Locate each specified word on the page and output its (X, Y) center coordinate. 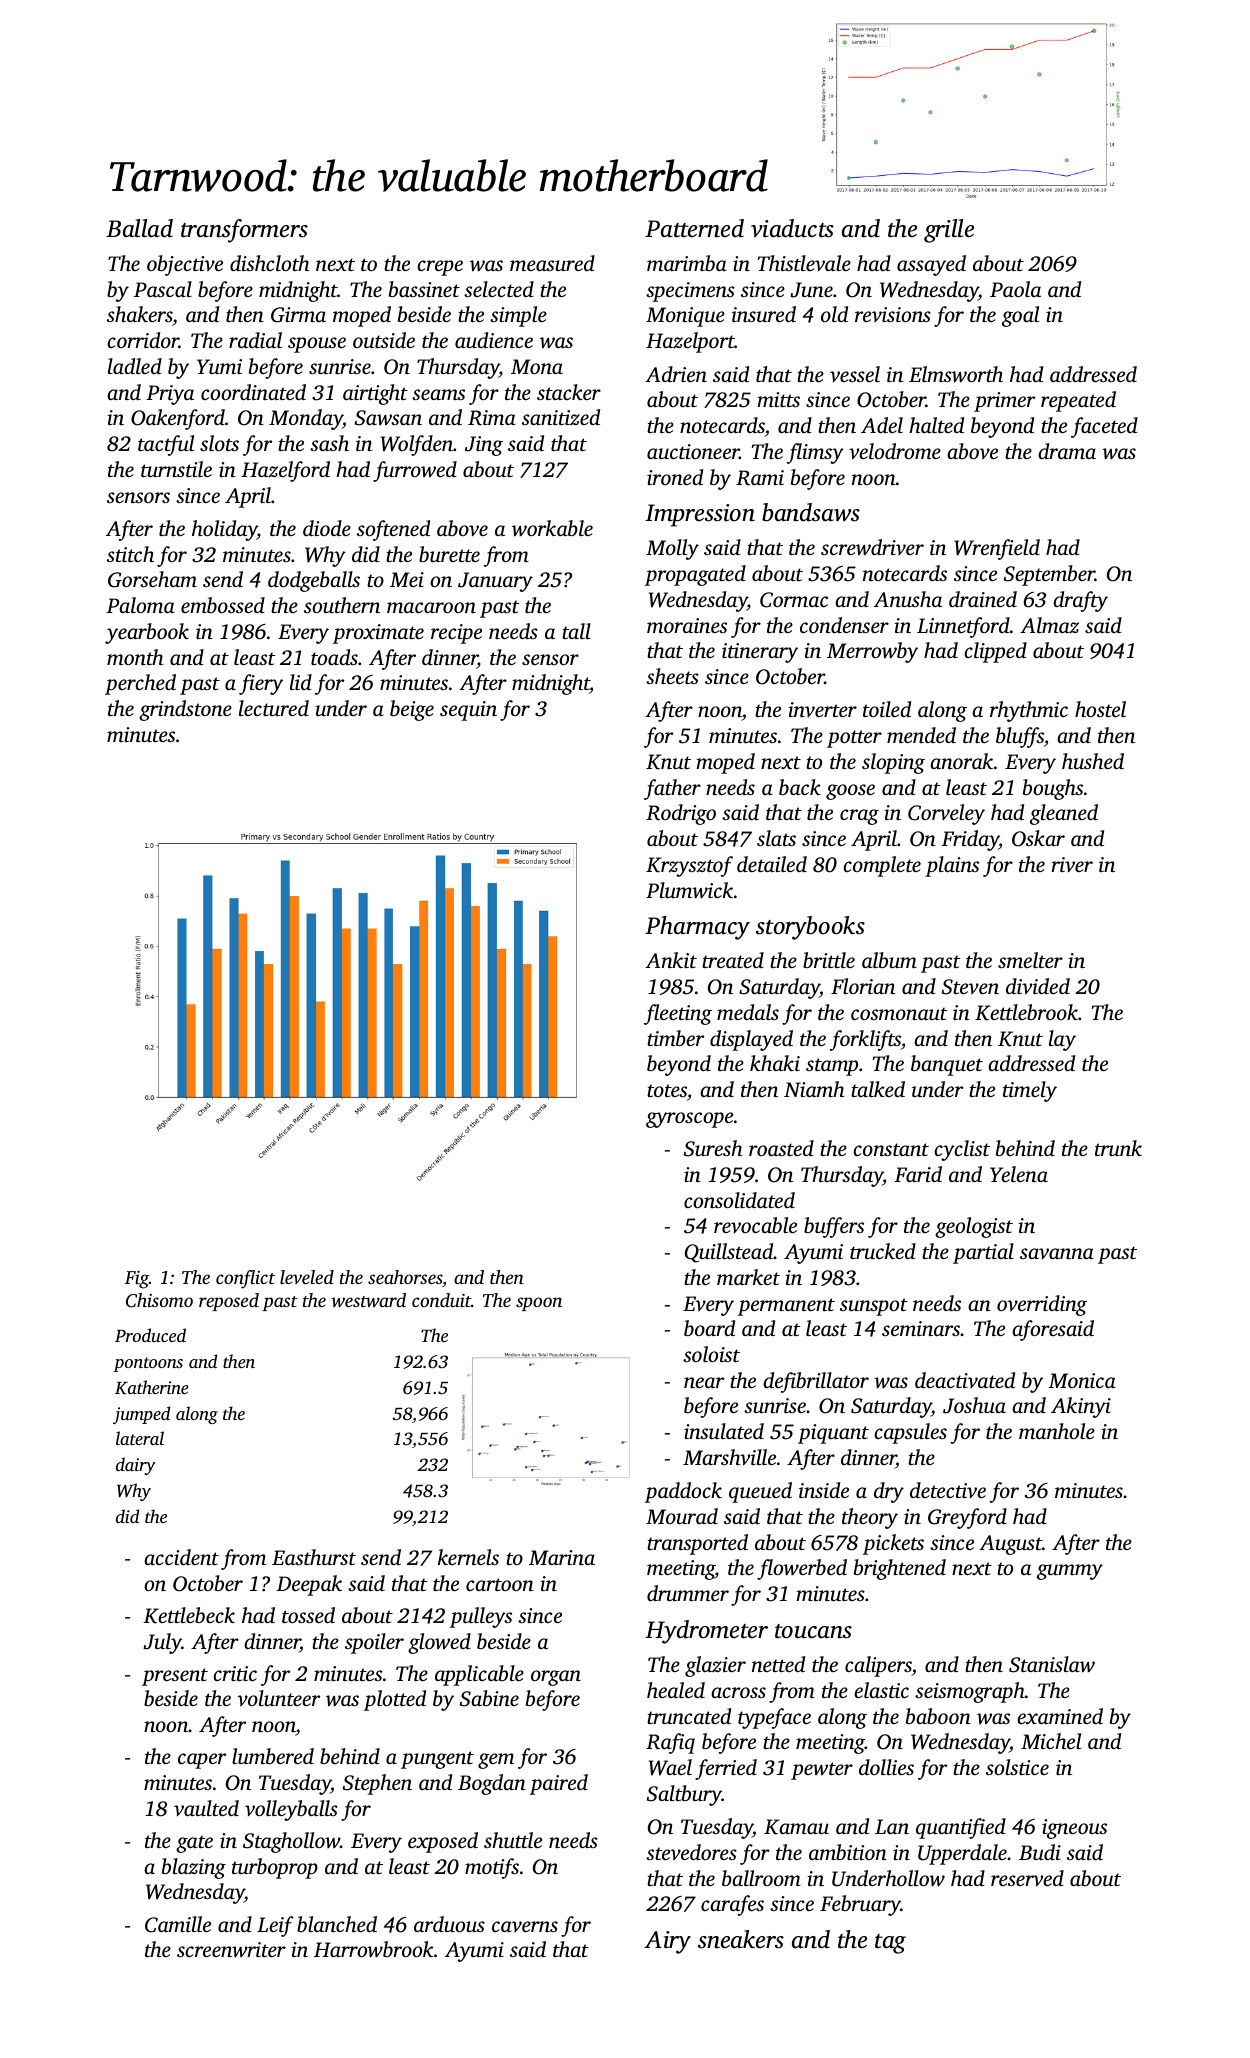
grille (949, 231)
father (672, 789)
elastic (881, 1690)
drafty (1080, 601)
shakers (139, 314)
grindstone (185, 710)
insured (764, 314)
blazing (194, 1868)
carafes (732, 1905)
